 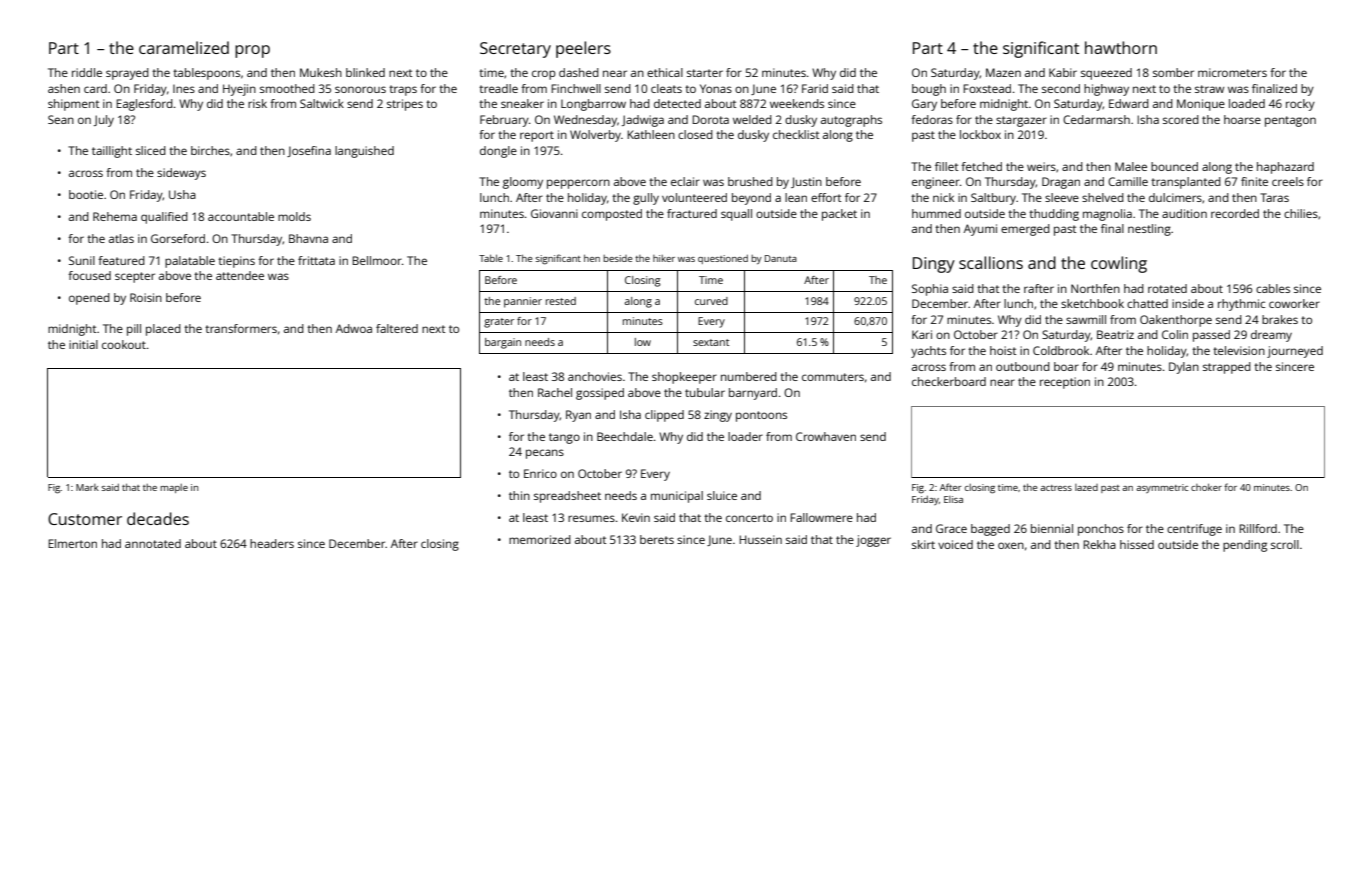 I want to click on bootie, so click(x=86, y=194).
